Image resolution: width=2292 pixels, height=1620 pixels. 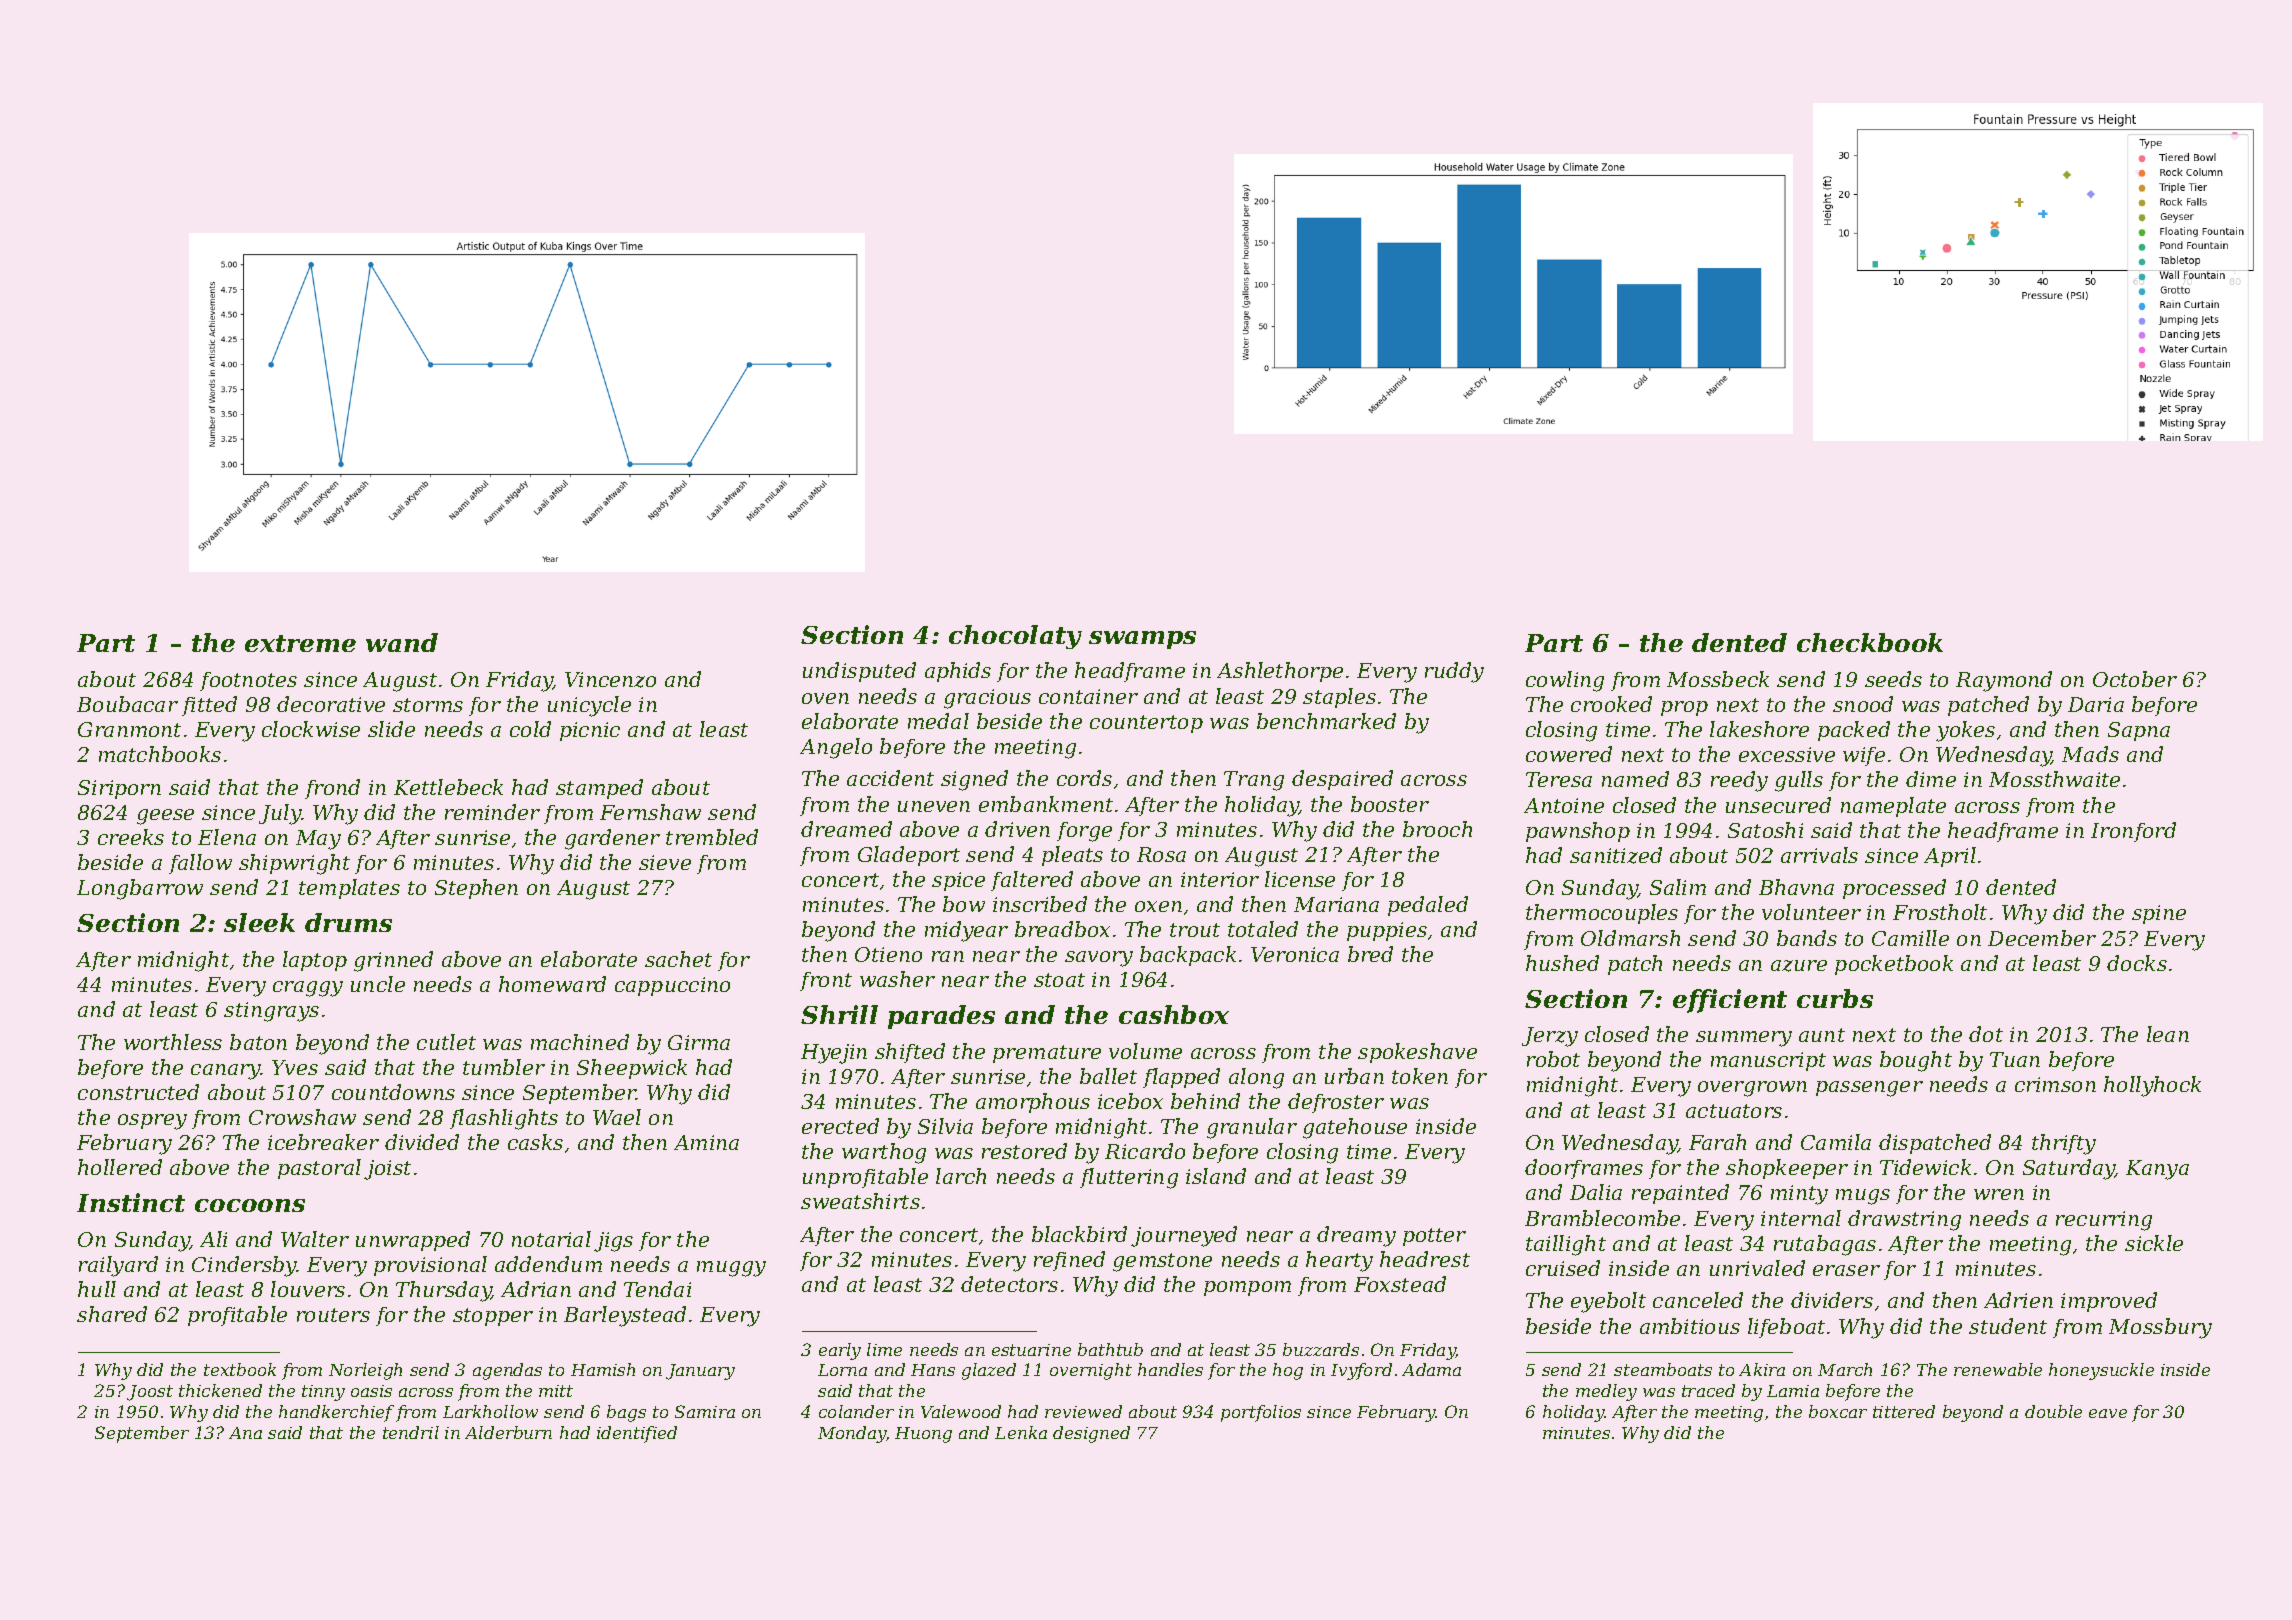 What do you see at coordinates (119, 789) in the image?
I see `Siriporn` at bounding box center [119, 789].
